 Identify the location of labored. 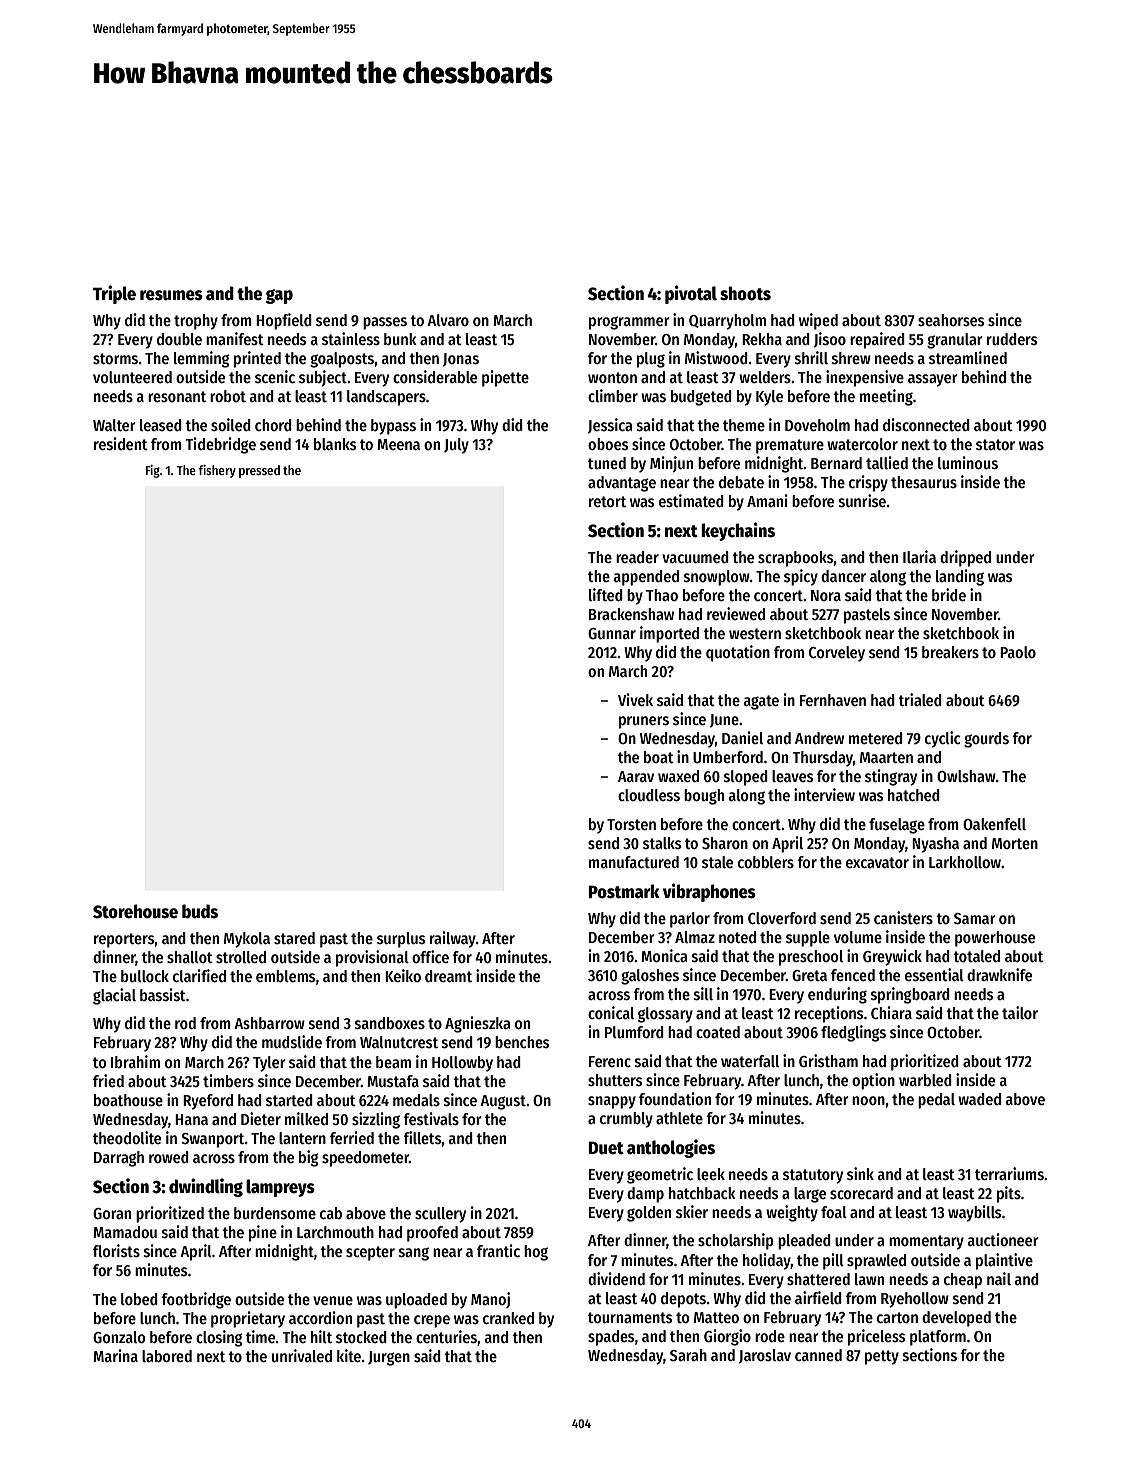
(167, 1356).
